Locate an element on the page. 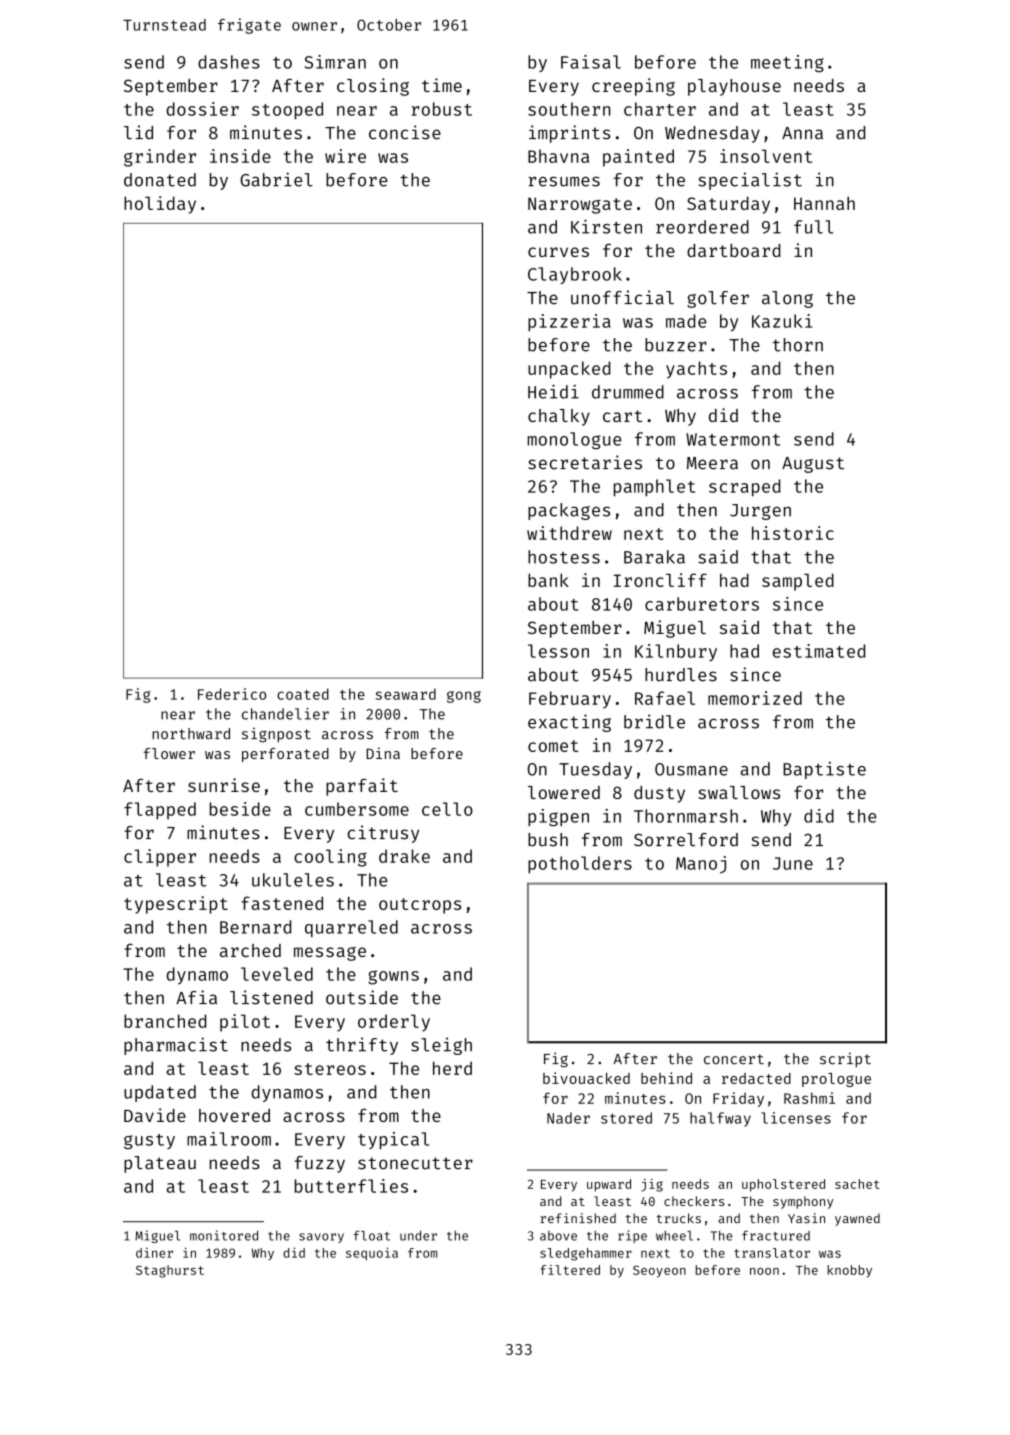 The width and height of the page is (1010, 1435). coated is located at coordinates (303, 694).
